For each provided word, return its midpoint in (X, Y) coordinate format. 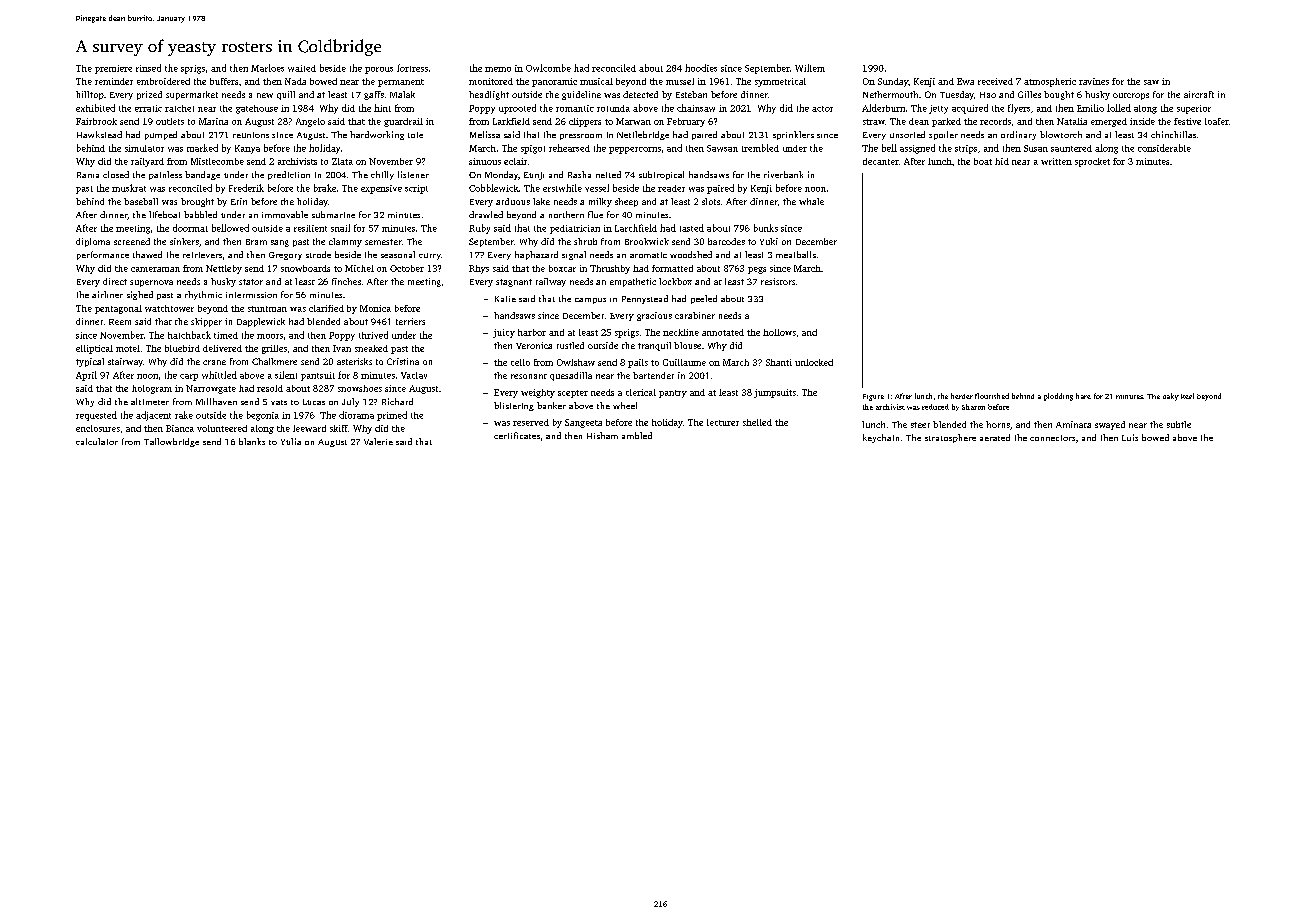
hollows (779, 332)
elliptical (94, 349)
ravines (1094, 81)
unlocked (814, 362)
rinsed (148, 68)
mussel (680, 81)
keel (1187, 396)
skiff (339, 428)
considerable (1164, 148)
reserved (531, 422)
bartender (653, 375)
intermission (251, 295)
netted (608, 174)
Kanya (247, 149)
